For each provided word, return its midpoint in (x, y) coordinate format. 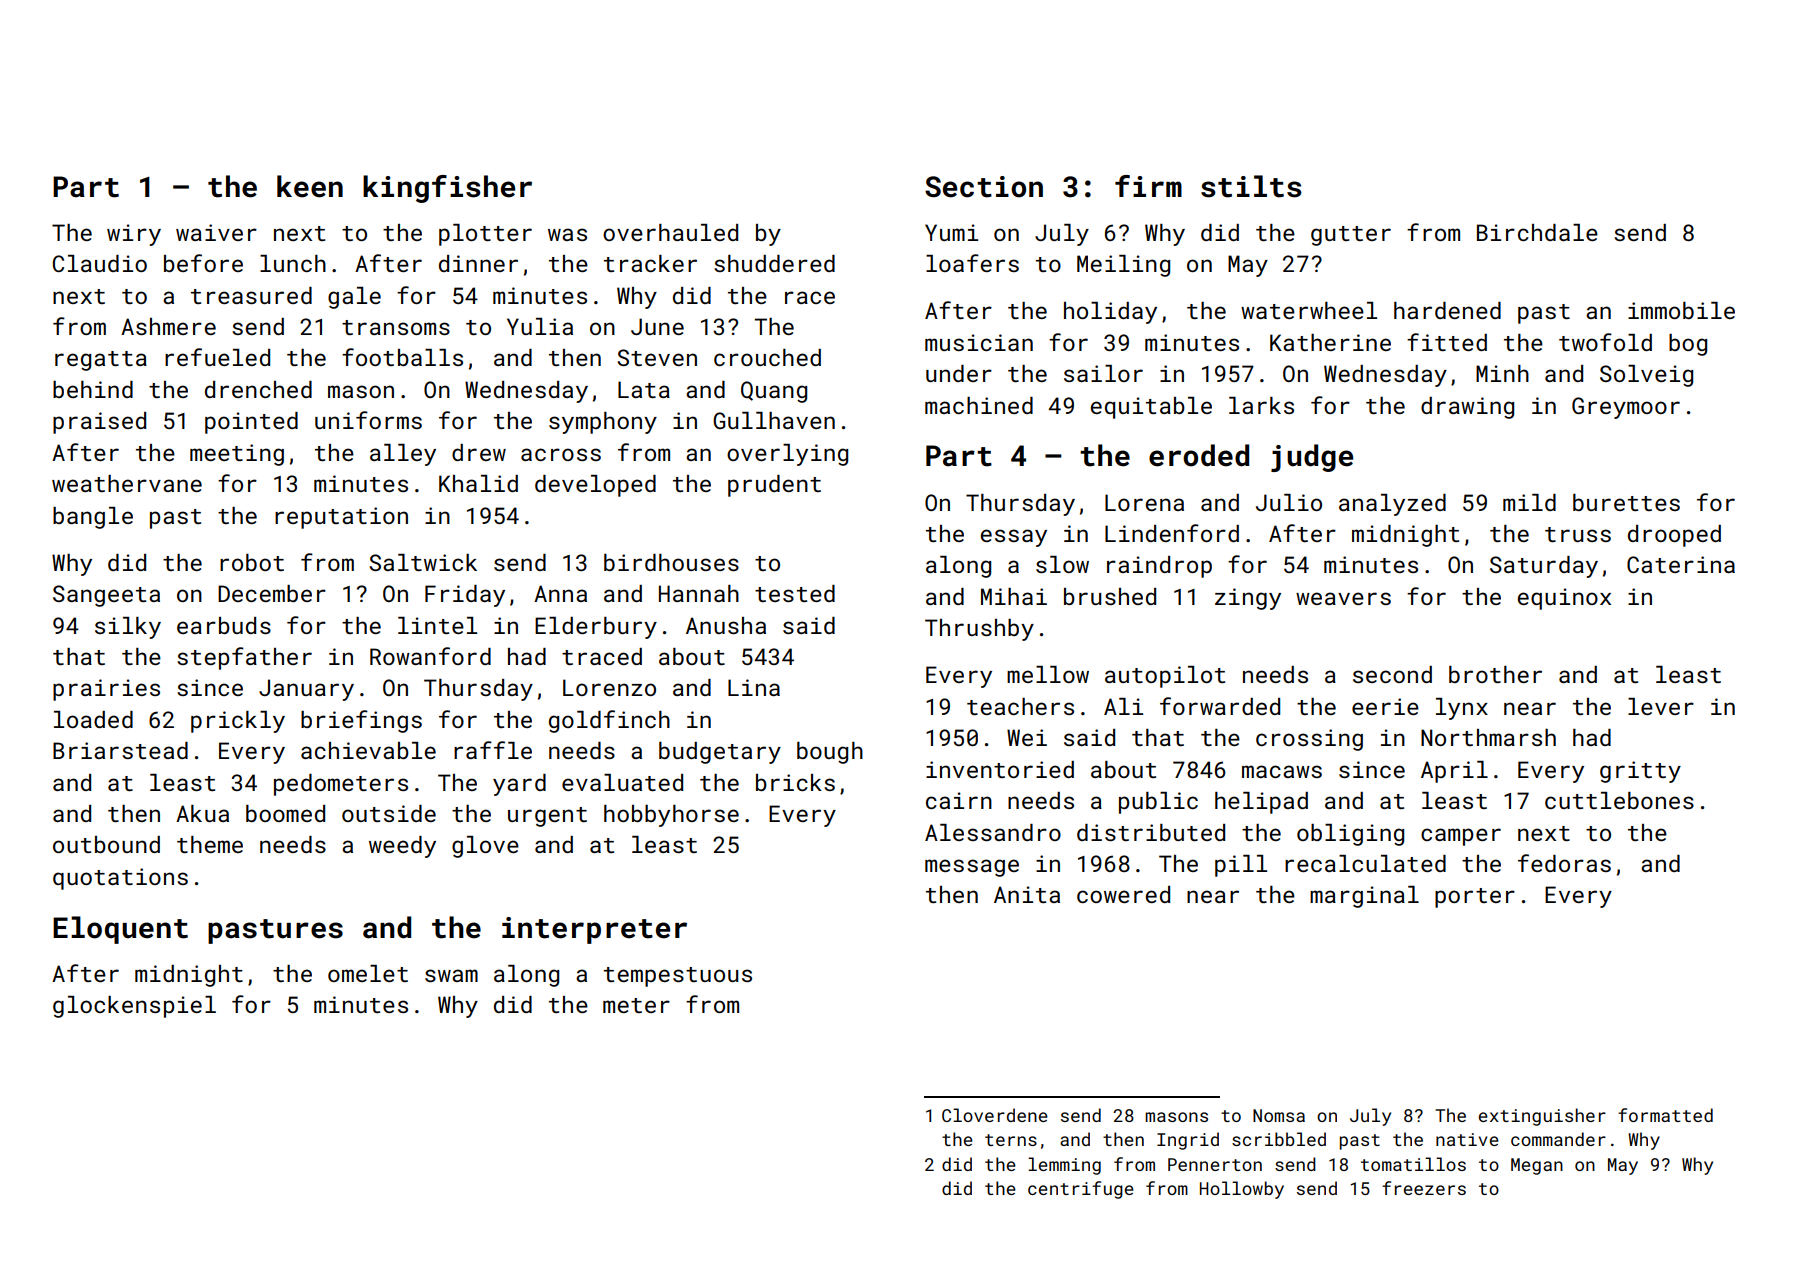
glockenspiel (134, 1007)
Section (984, 187)
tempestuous (678, 977)
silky (128, 628)
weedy (402, 847)
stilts (1251, 186)
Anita (1027, 894)
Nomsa (1279, 1115)
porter (1475, 898)
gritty (1640, 772)
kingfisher (447, 189)
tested (795, 593)
